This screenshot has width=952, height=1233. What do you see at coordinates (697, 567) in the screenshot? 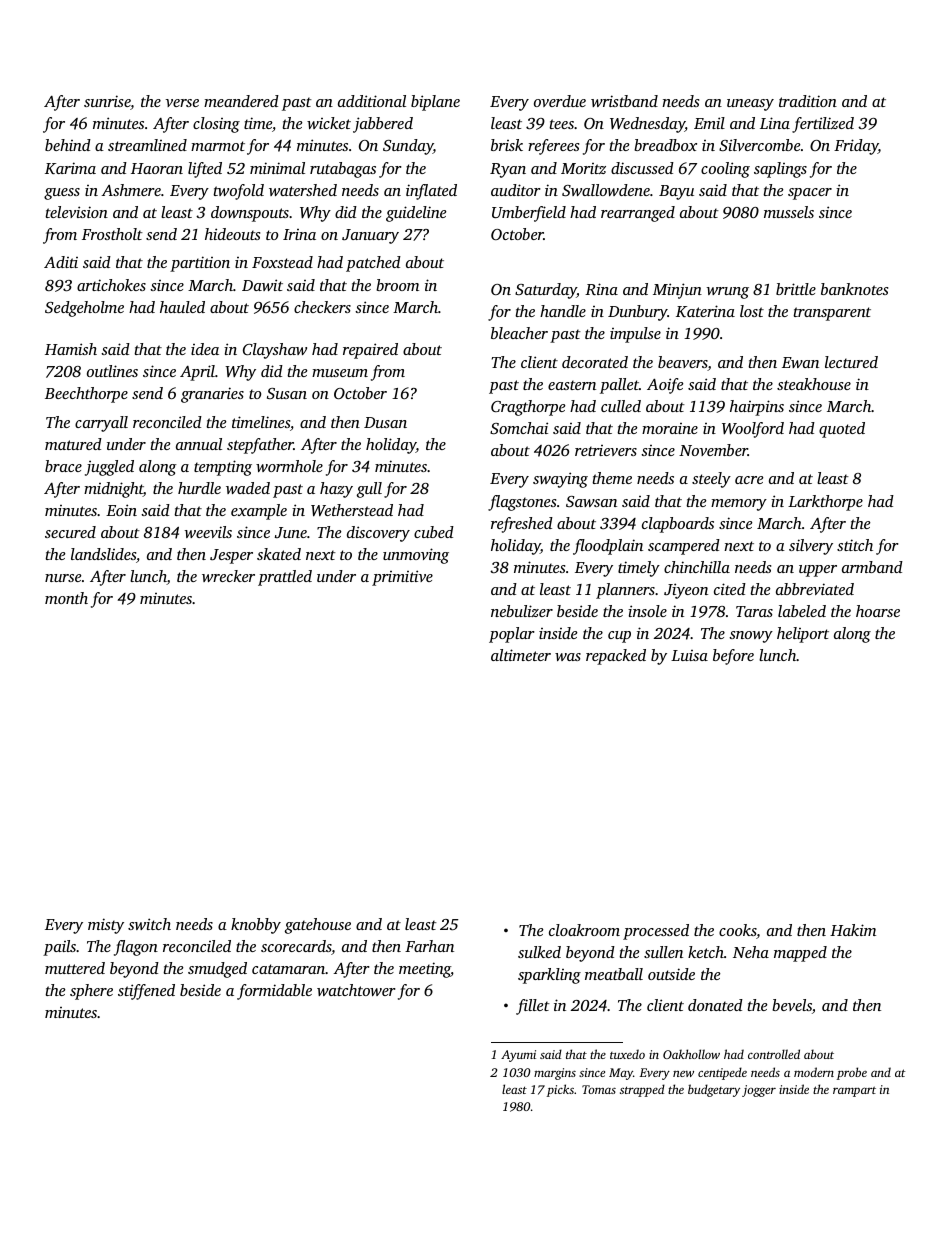
I see `chinchilla` at bounding box center [697, 567].
